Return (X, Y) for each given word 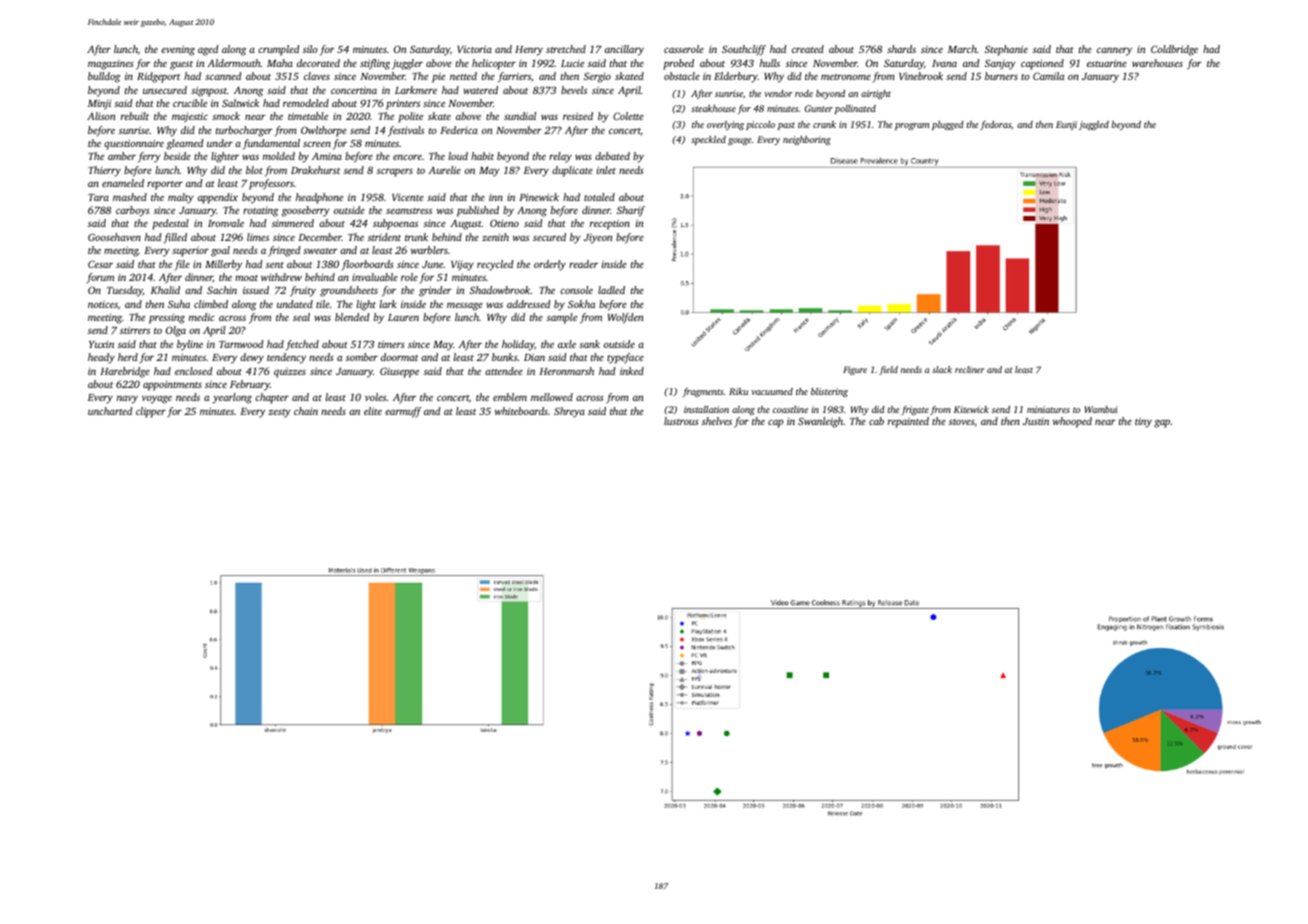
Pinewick (539, 197)
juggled (1094, 125)
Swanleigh (820, 422)
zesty (279, 413)
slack (942, 369)
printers (403, 104)
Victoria (474, 49)
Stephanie (1006, 50)
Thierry (104, 171)
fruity (303, 291)
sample (562, 318)
